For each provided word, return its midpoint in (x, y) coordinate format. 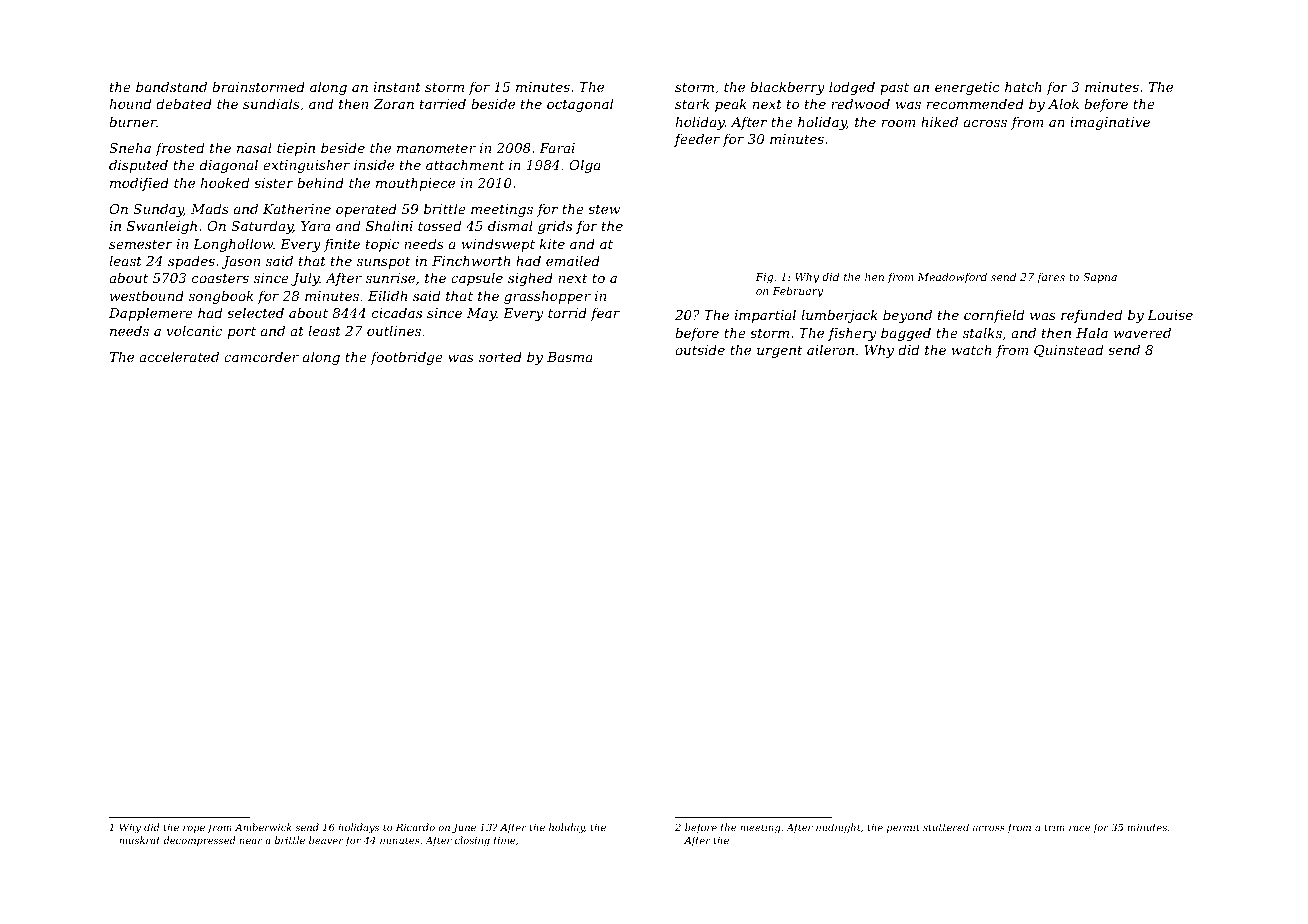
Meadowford (952, 277)
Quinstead (1068, 350)
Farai (557, 148)
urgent (780, 352)
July (305, 279)
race (1079, 828)
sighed (530, 279)
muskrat (139, 840)
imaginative (1110, 123)
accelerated (179, 356)
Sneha (130, 147)
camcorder (261, 356)
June (464, 828)
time (504, 840)
